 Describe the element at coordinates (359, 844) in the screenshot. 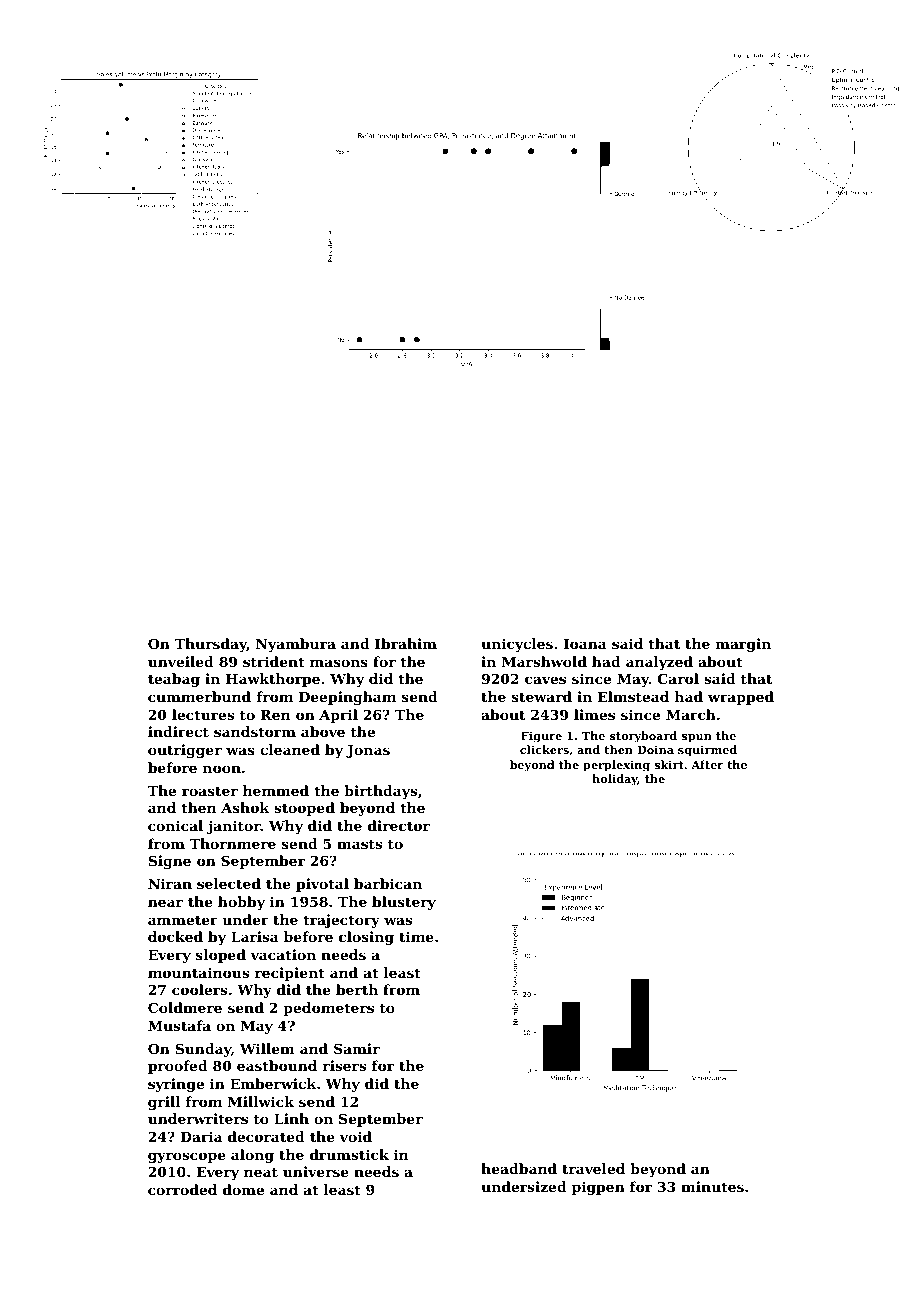

I see `masts` at that location.
